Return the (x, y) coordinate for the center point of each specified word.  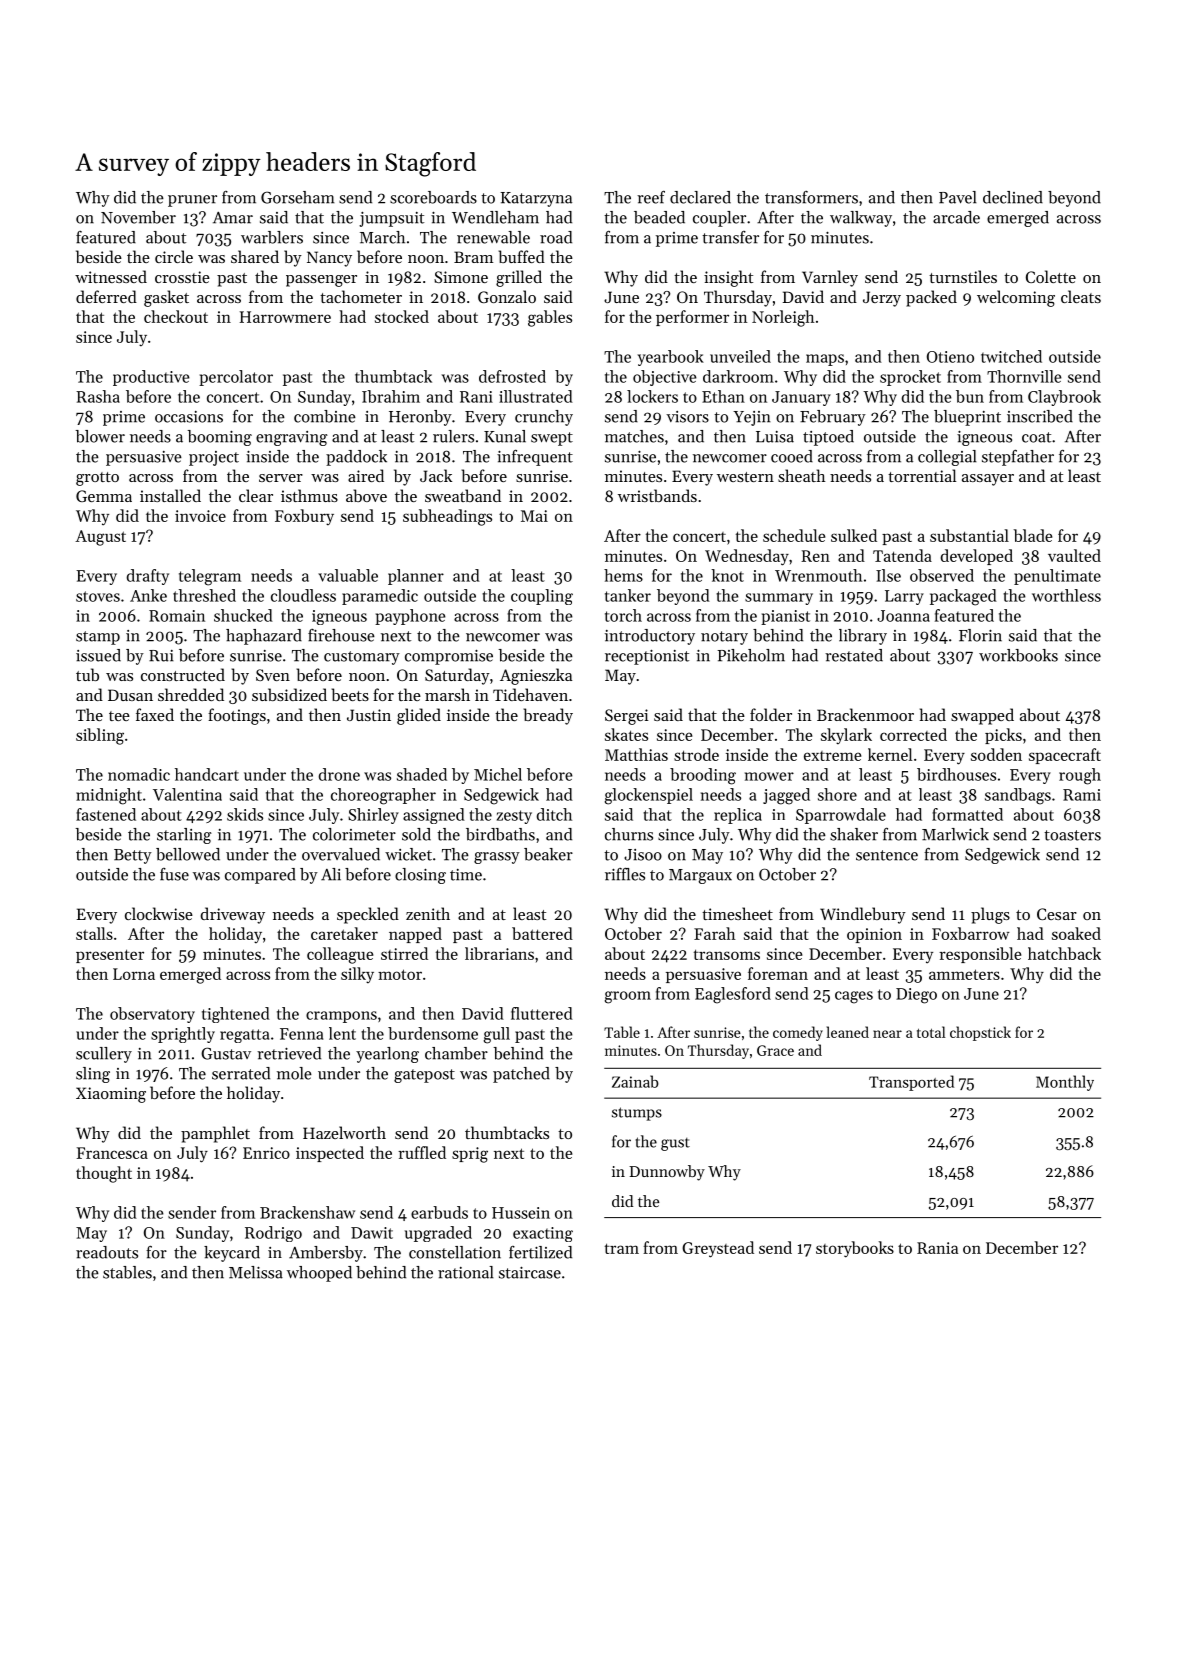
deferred (106, 296)
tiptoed (828, 438)
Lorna (134, 974)
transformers (811, 197)
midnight (109, 796)
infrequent (535, 458)
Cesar (1057, 914)
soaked (1076, 933)
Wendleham (495, 217)
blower (100, 436)
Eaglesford (733, 995)
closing (420, 876)
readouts (107, 1252)
